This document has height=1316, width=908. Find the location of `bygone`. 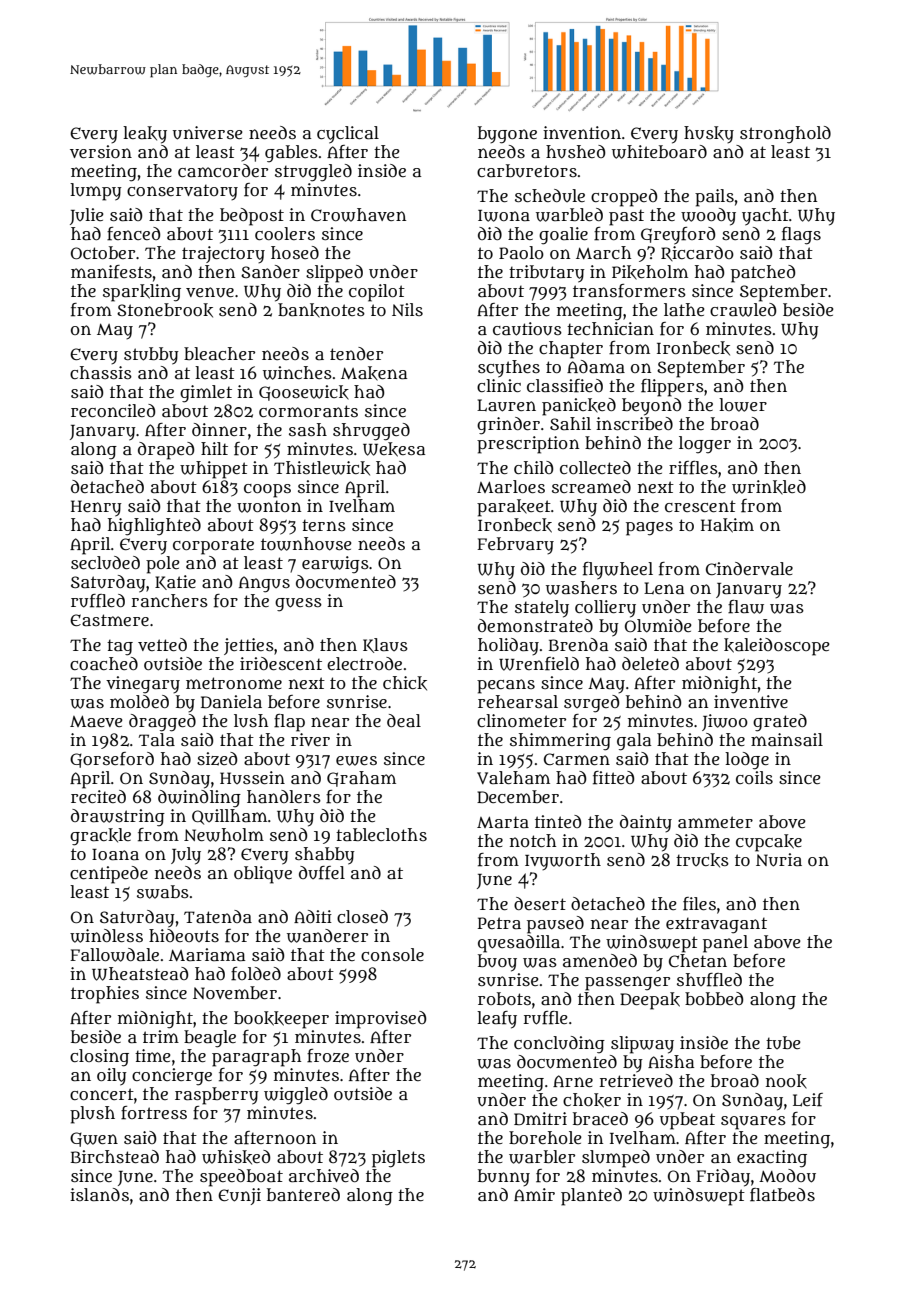

bygone is located at coordinates (507, 135).
